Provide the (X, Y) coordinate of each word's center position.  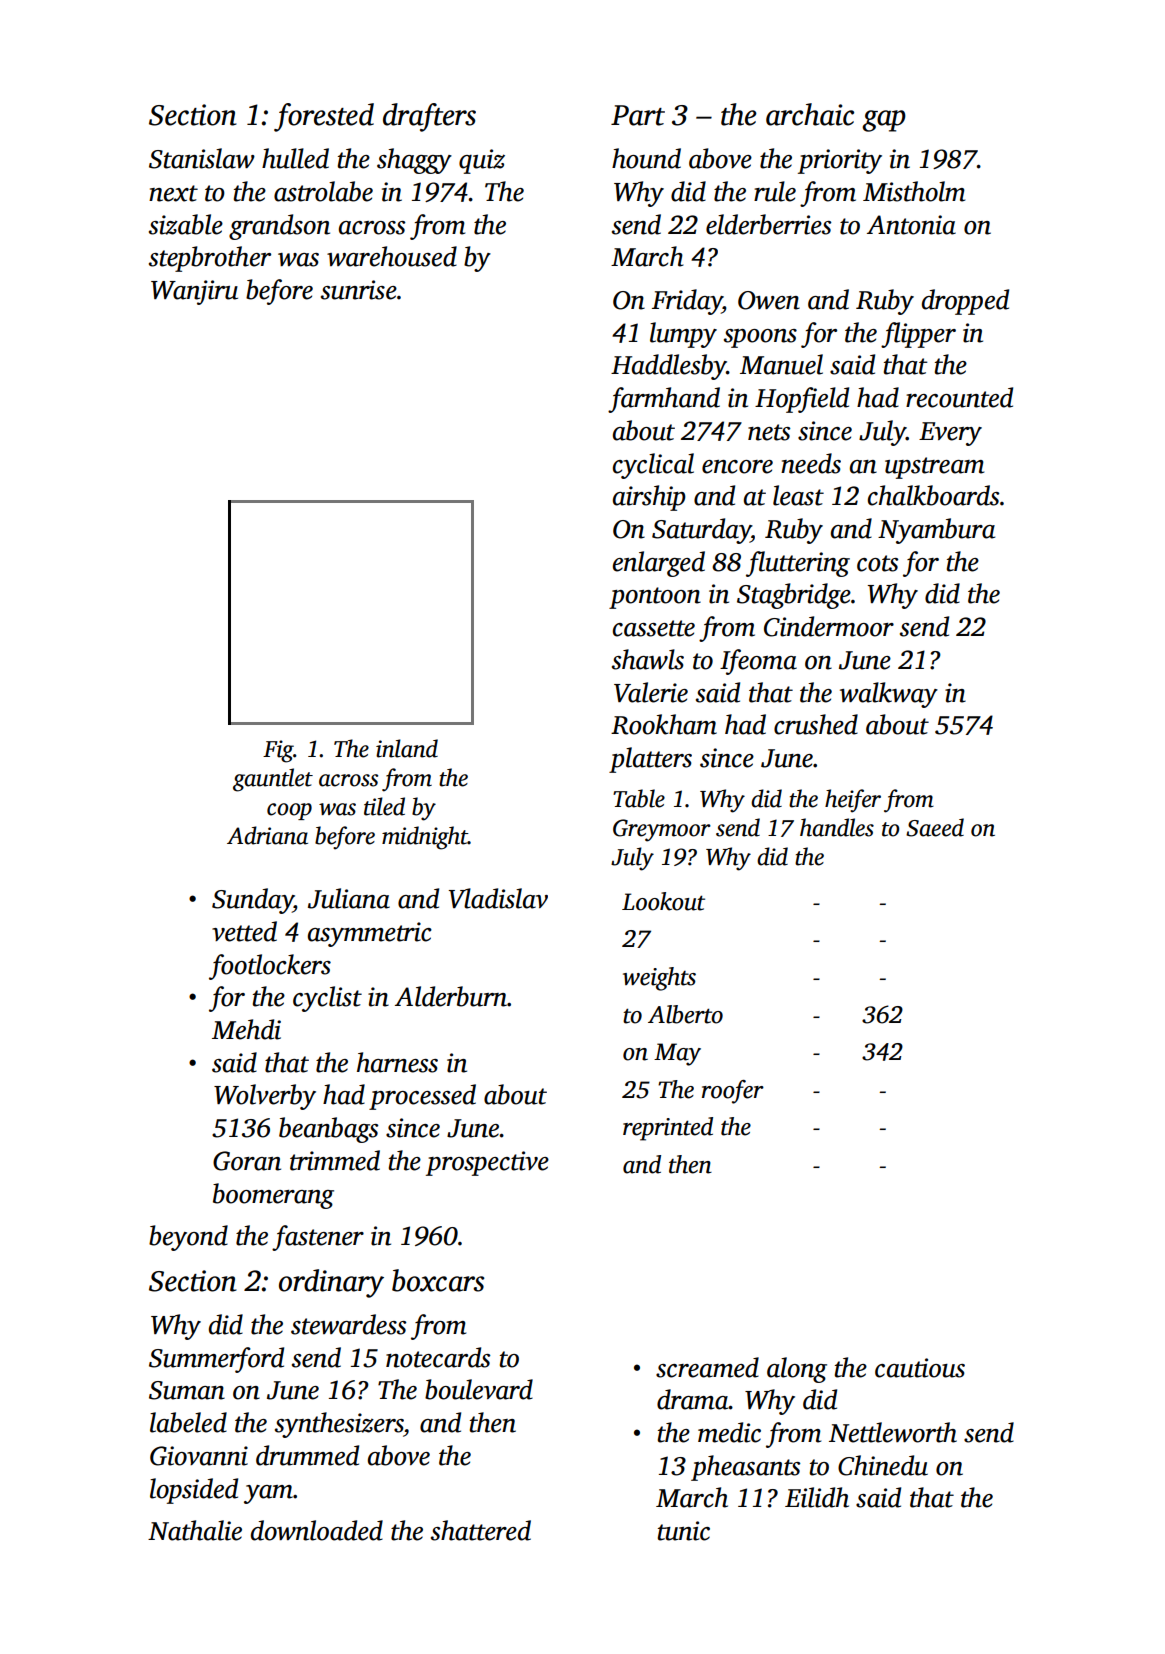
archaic (810, 114)
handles (837, 827)
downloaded (317, 1530)
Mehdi (246, 1029)
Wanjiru (194, 292)
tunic (684, 1531)
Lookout (663, 901)
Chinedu (883, 1465)
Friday (687, 302)
